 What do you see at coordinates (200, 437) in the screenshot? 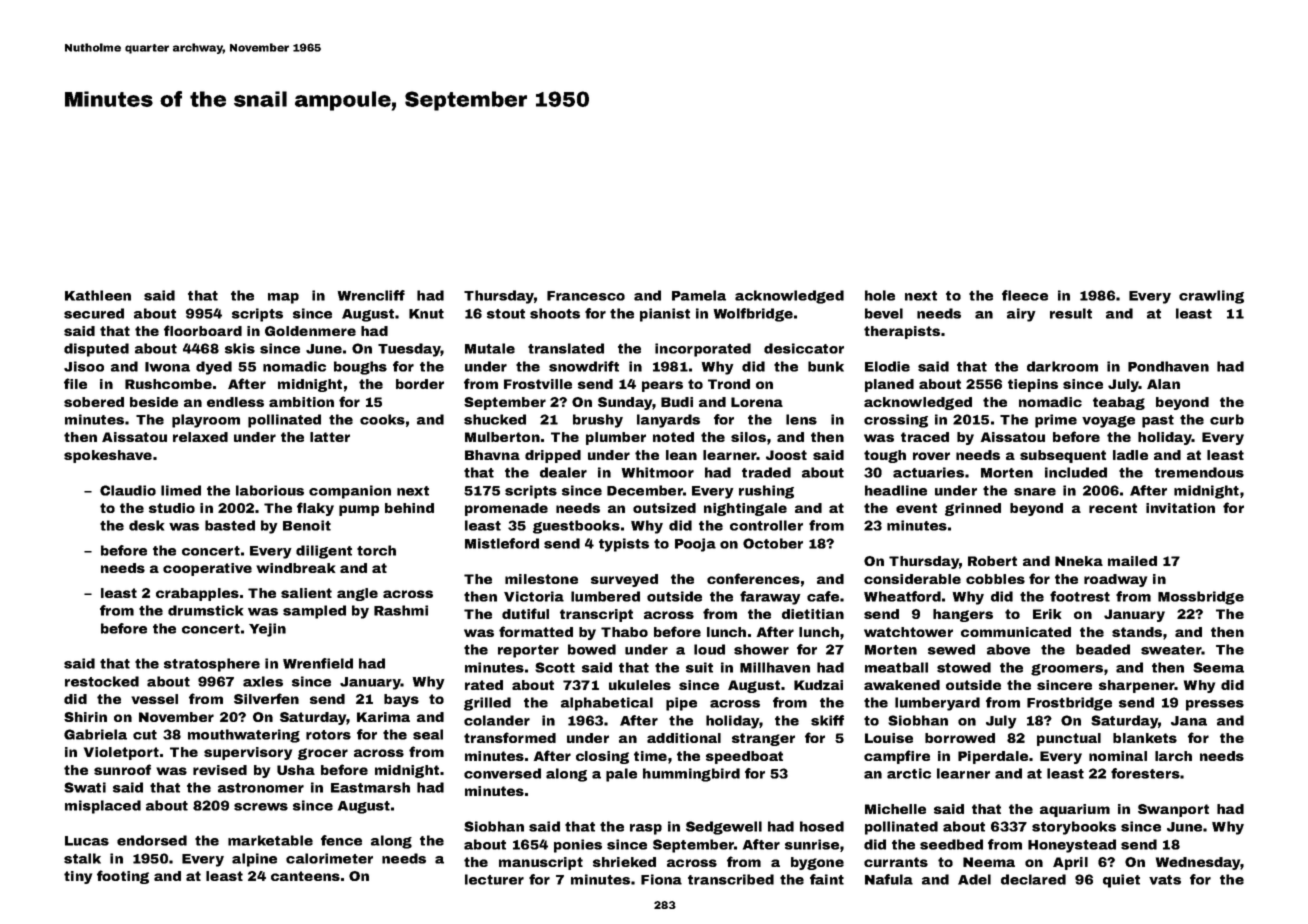
I see `relaxed` at bounding box center [200, 437].
